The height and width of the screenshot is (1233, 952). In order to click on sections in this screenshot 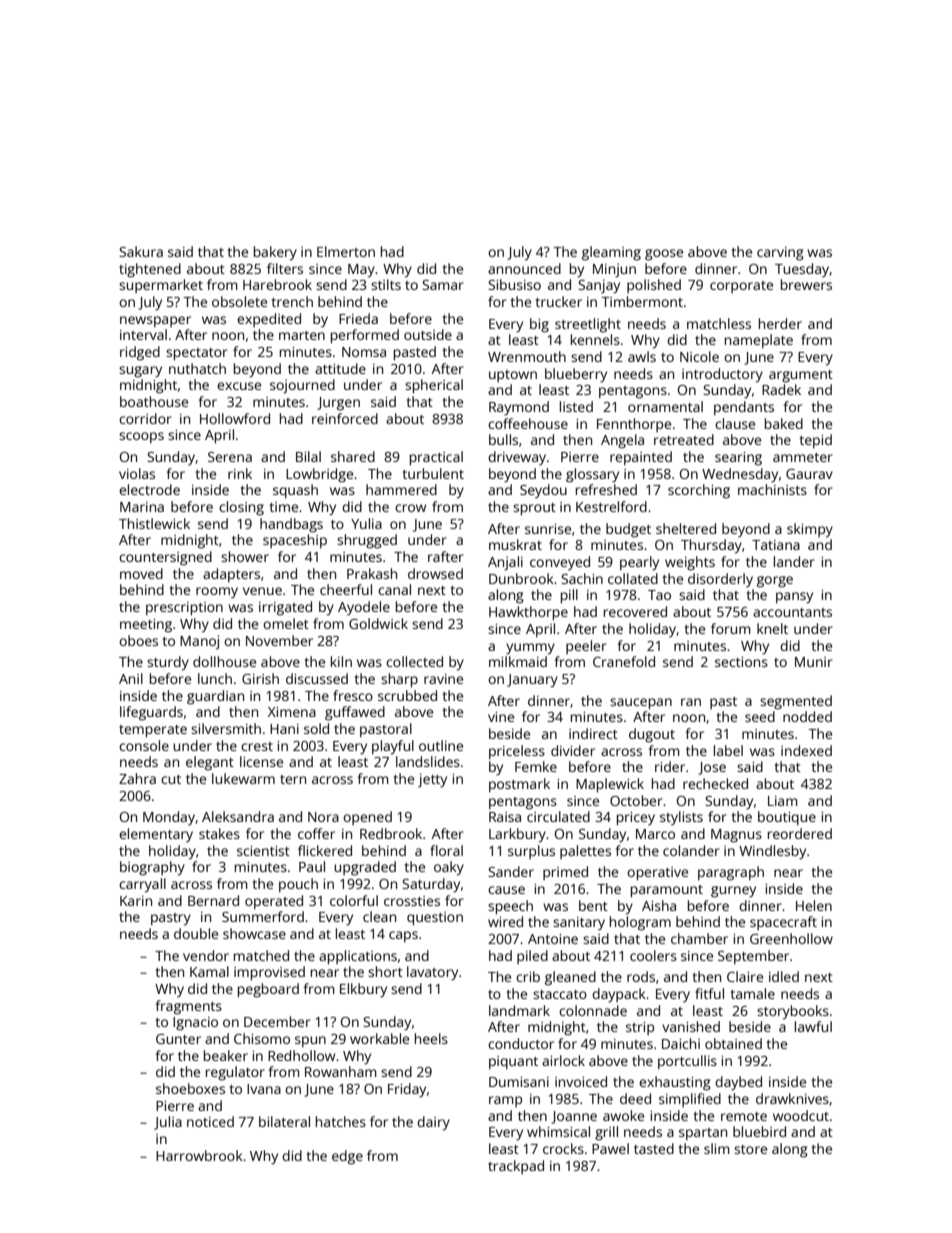, I will do `click(741, 662)`.
